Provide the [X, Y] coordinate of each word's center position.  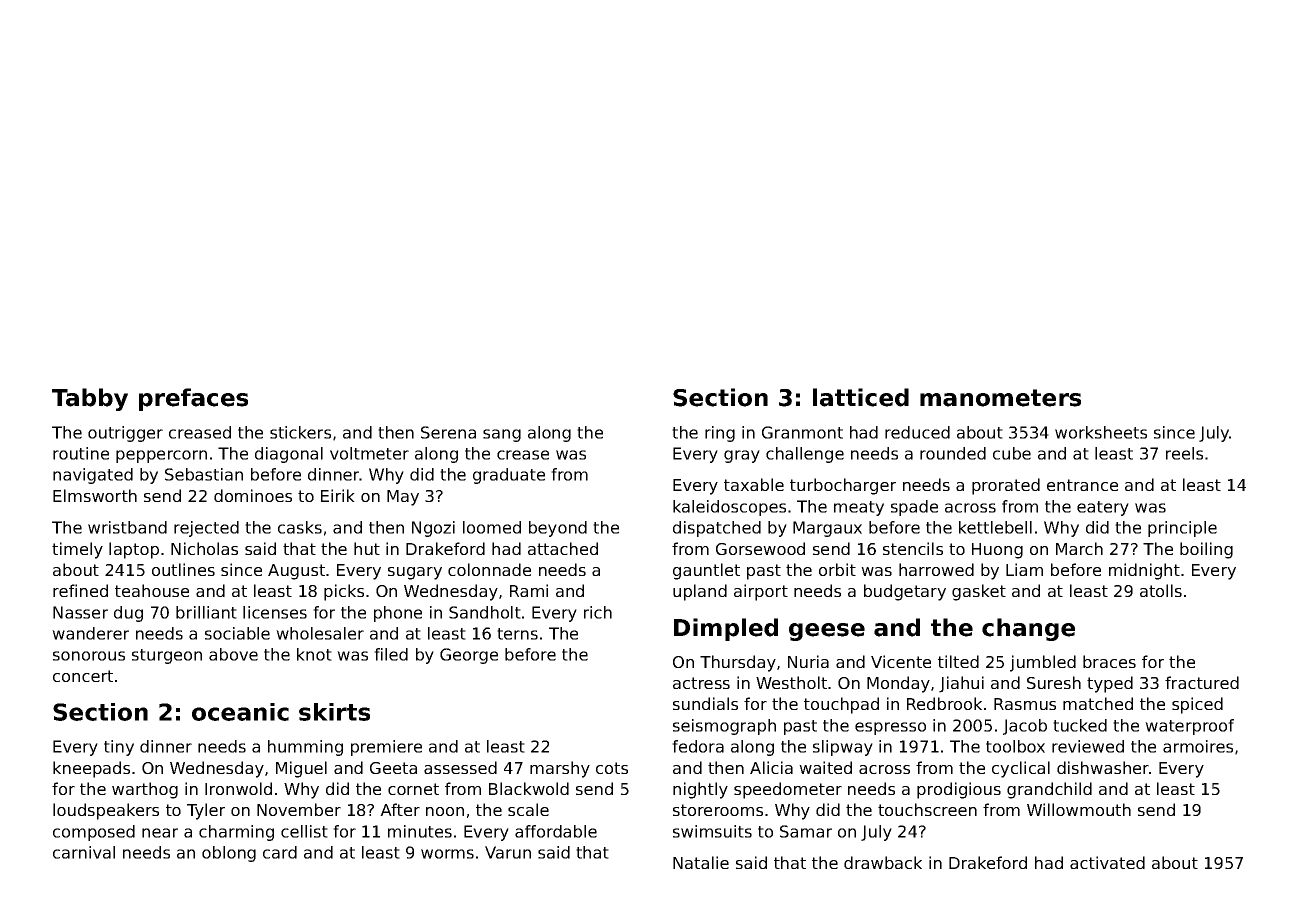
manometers [1000, 398]
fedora [698, 746]
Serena [448, 432]
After [400, 809]
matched [1098, 703]
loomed [492, 527]
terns [517, 634]
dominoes [253, 495]
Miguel [301, 769]
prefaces [193, 399]
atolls [1161, 590]
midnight [1144, 571]
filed [391, 654]
